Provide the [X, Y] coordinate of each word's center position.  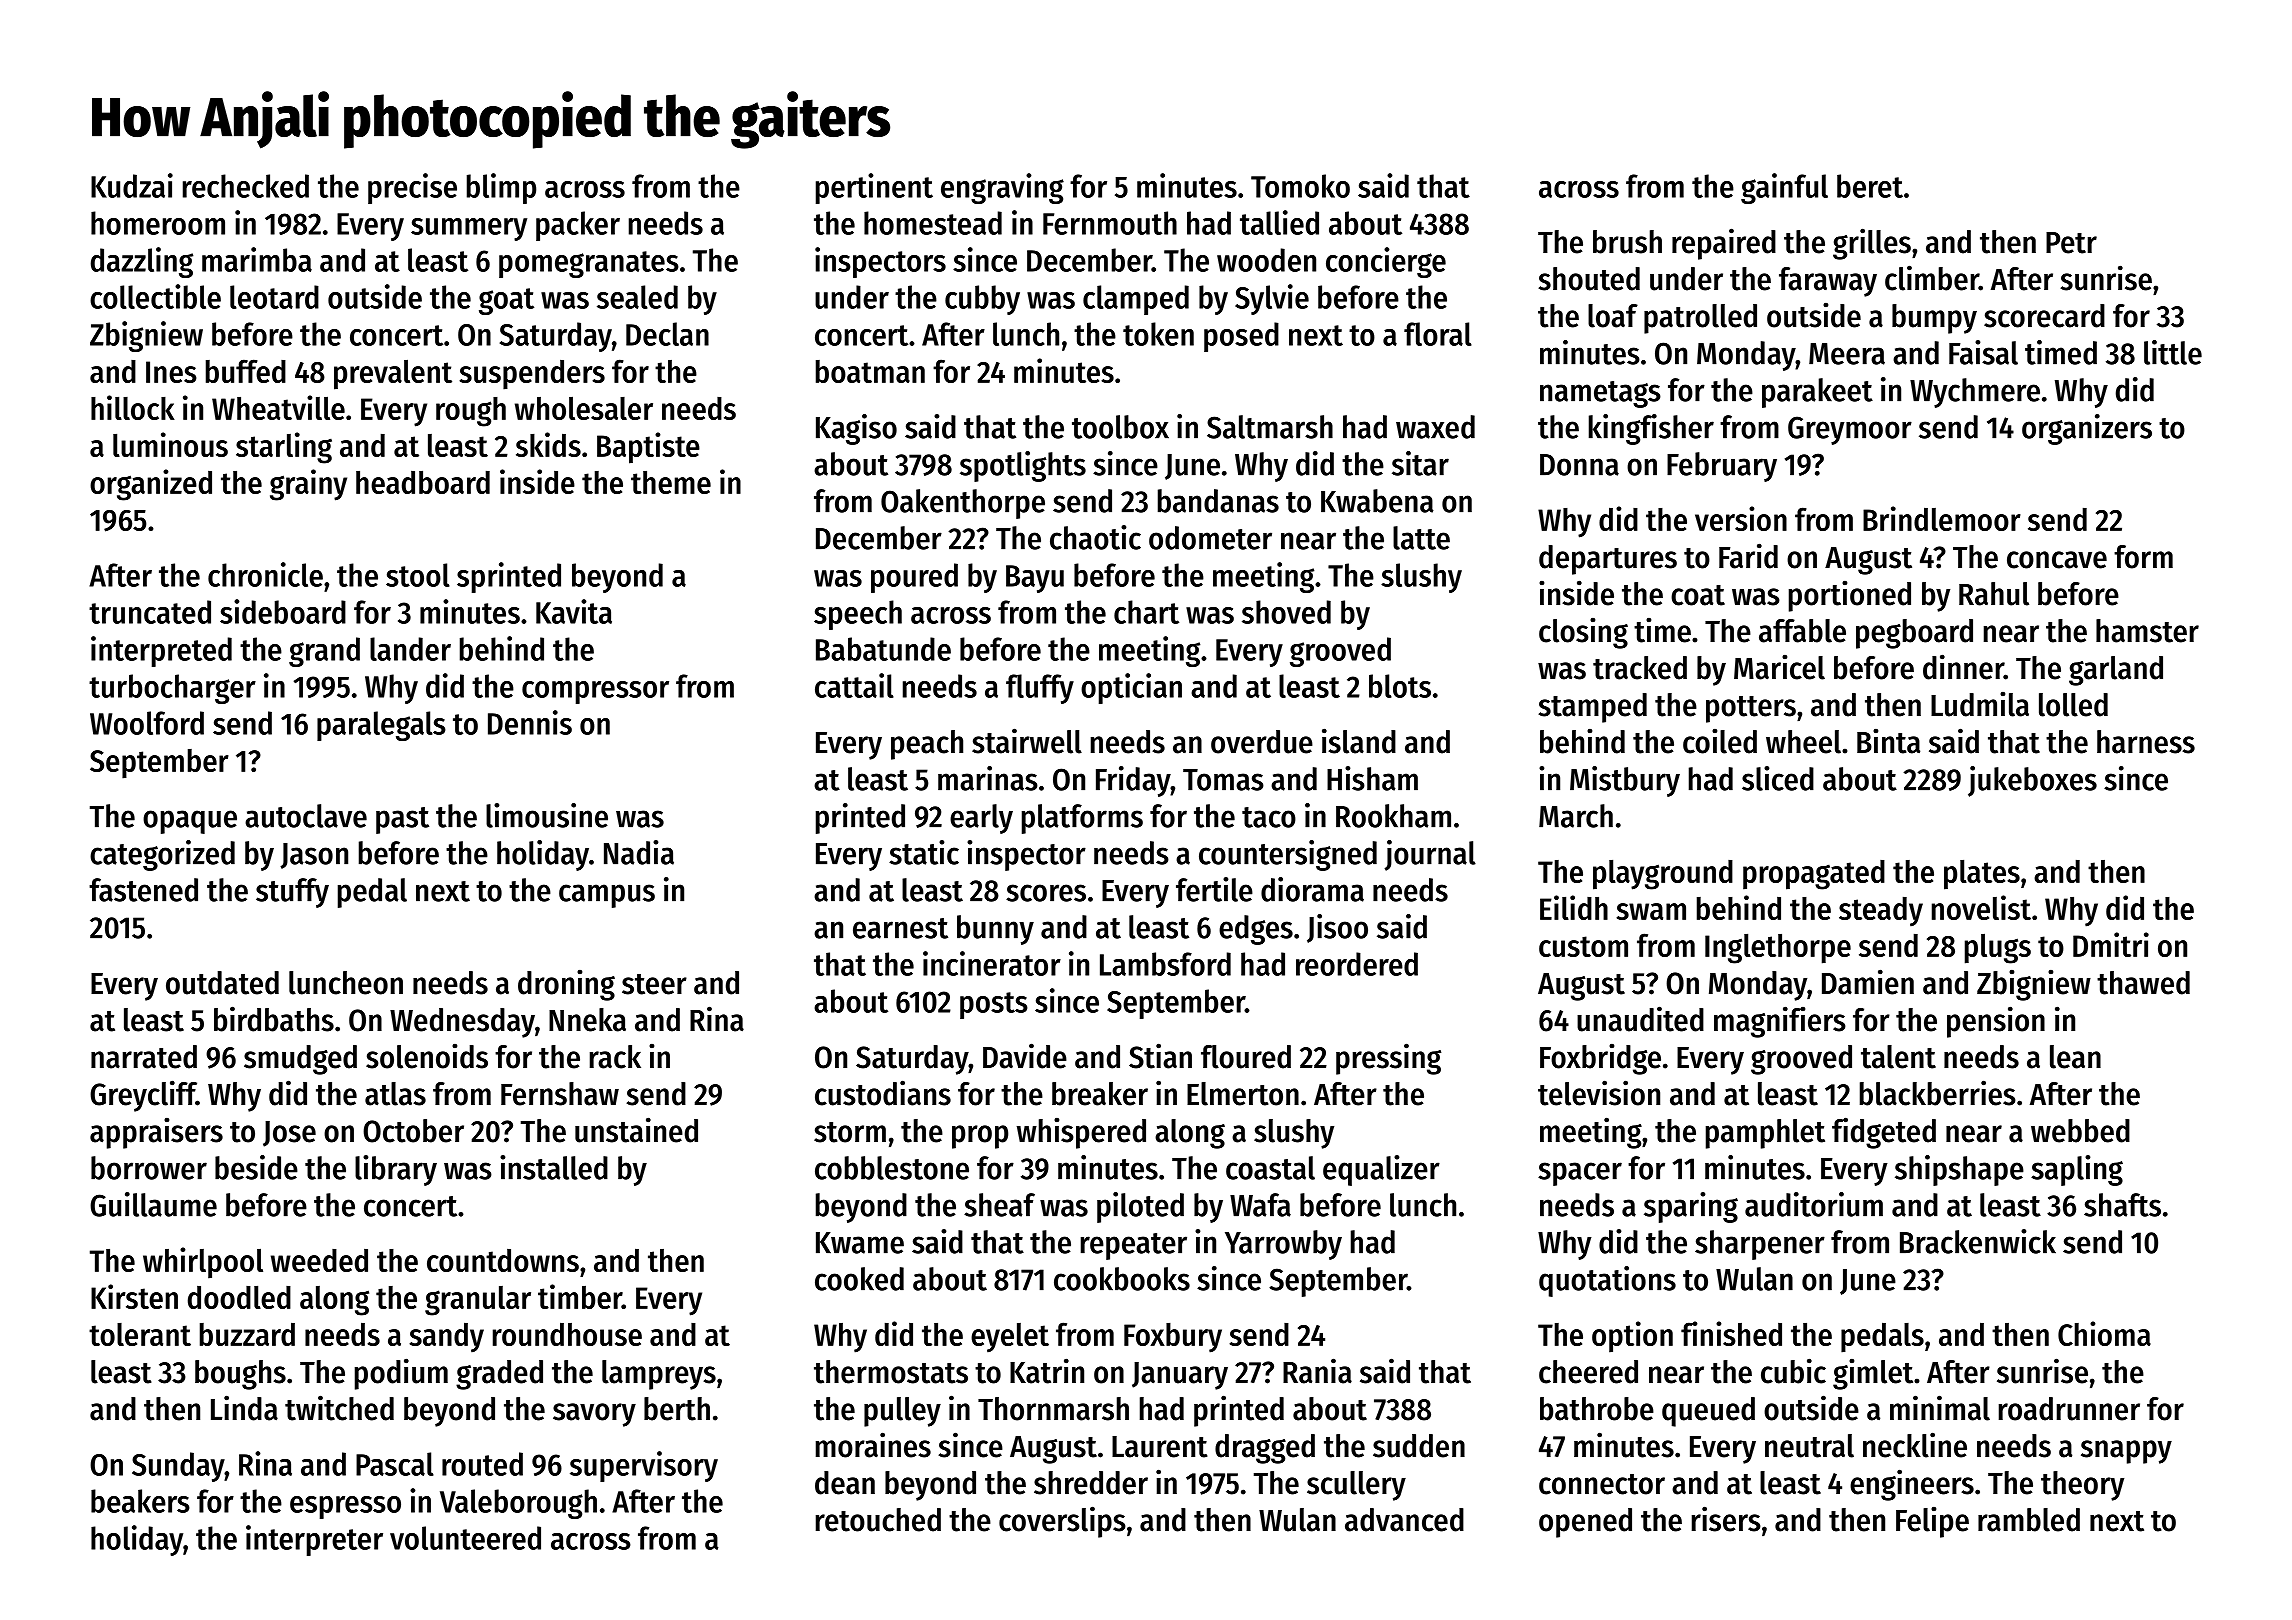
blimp [501, 188]
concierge [1386, 262]
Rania [1317, 1371]
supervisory [644, 1466]
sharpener [1760, 1245]
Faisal [1983, 352]
